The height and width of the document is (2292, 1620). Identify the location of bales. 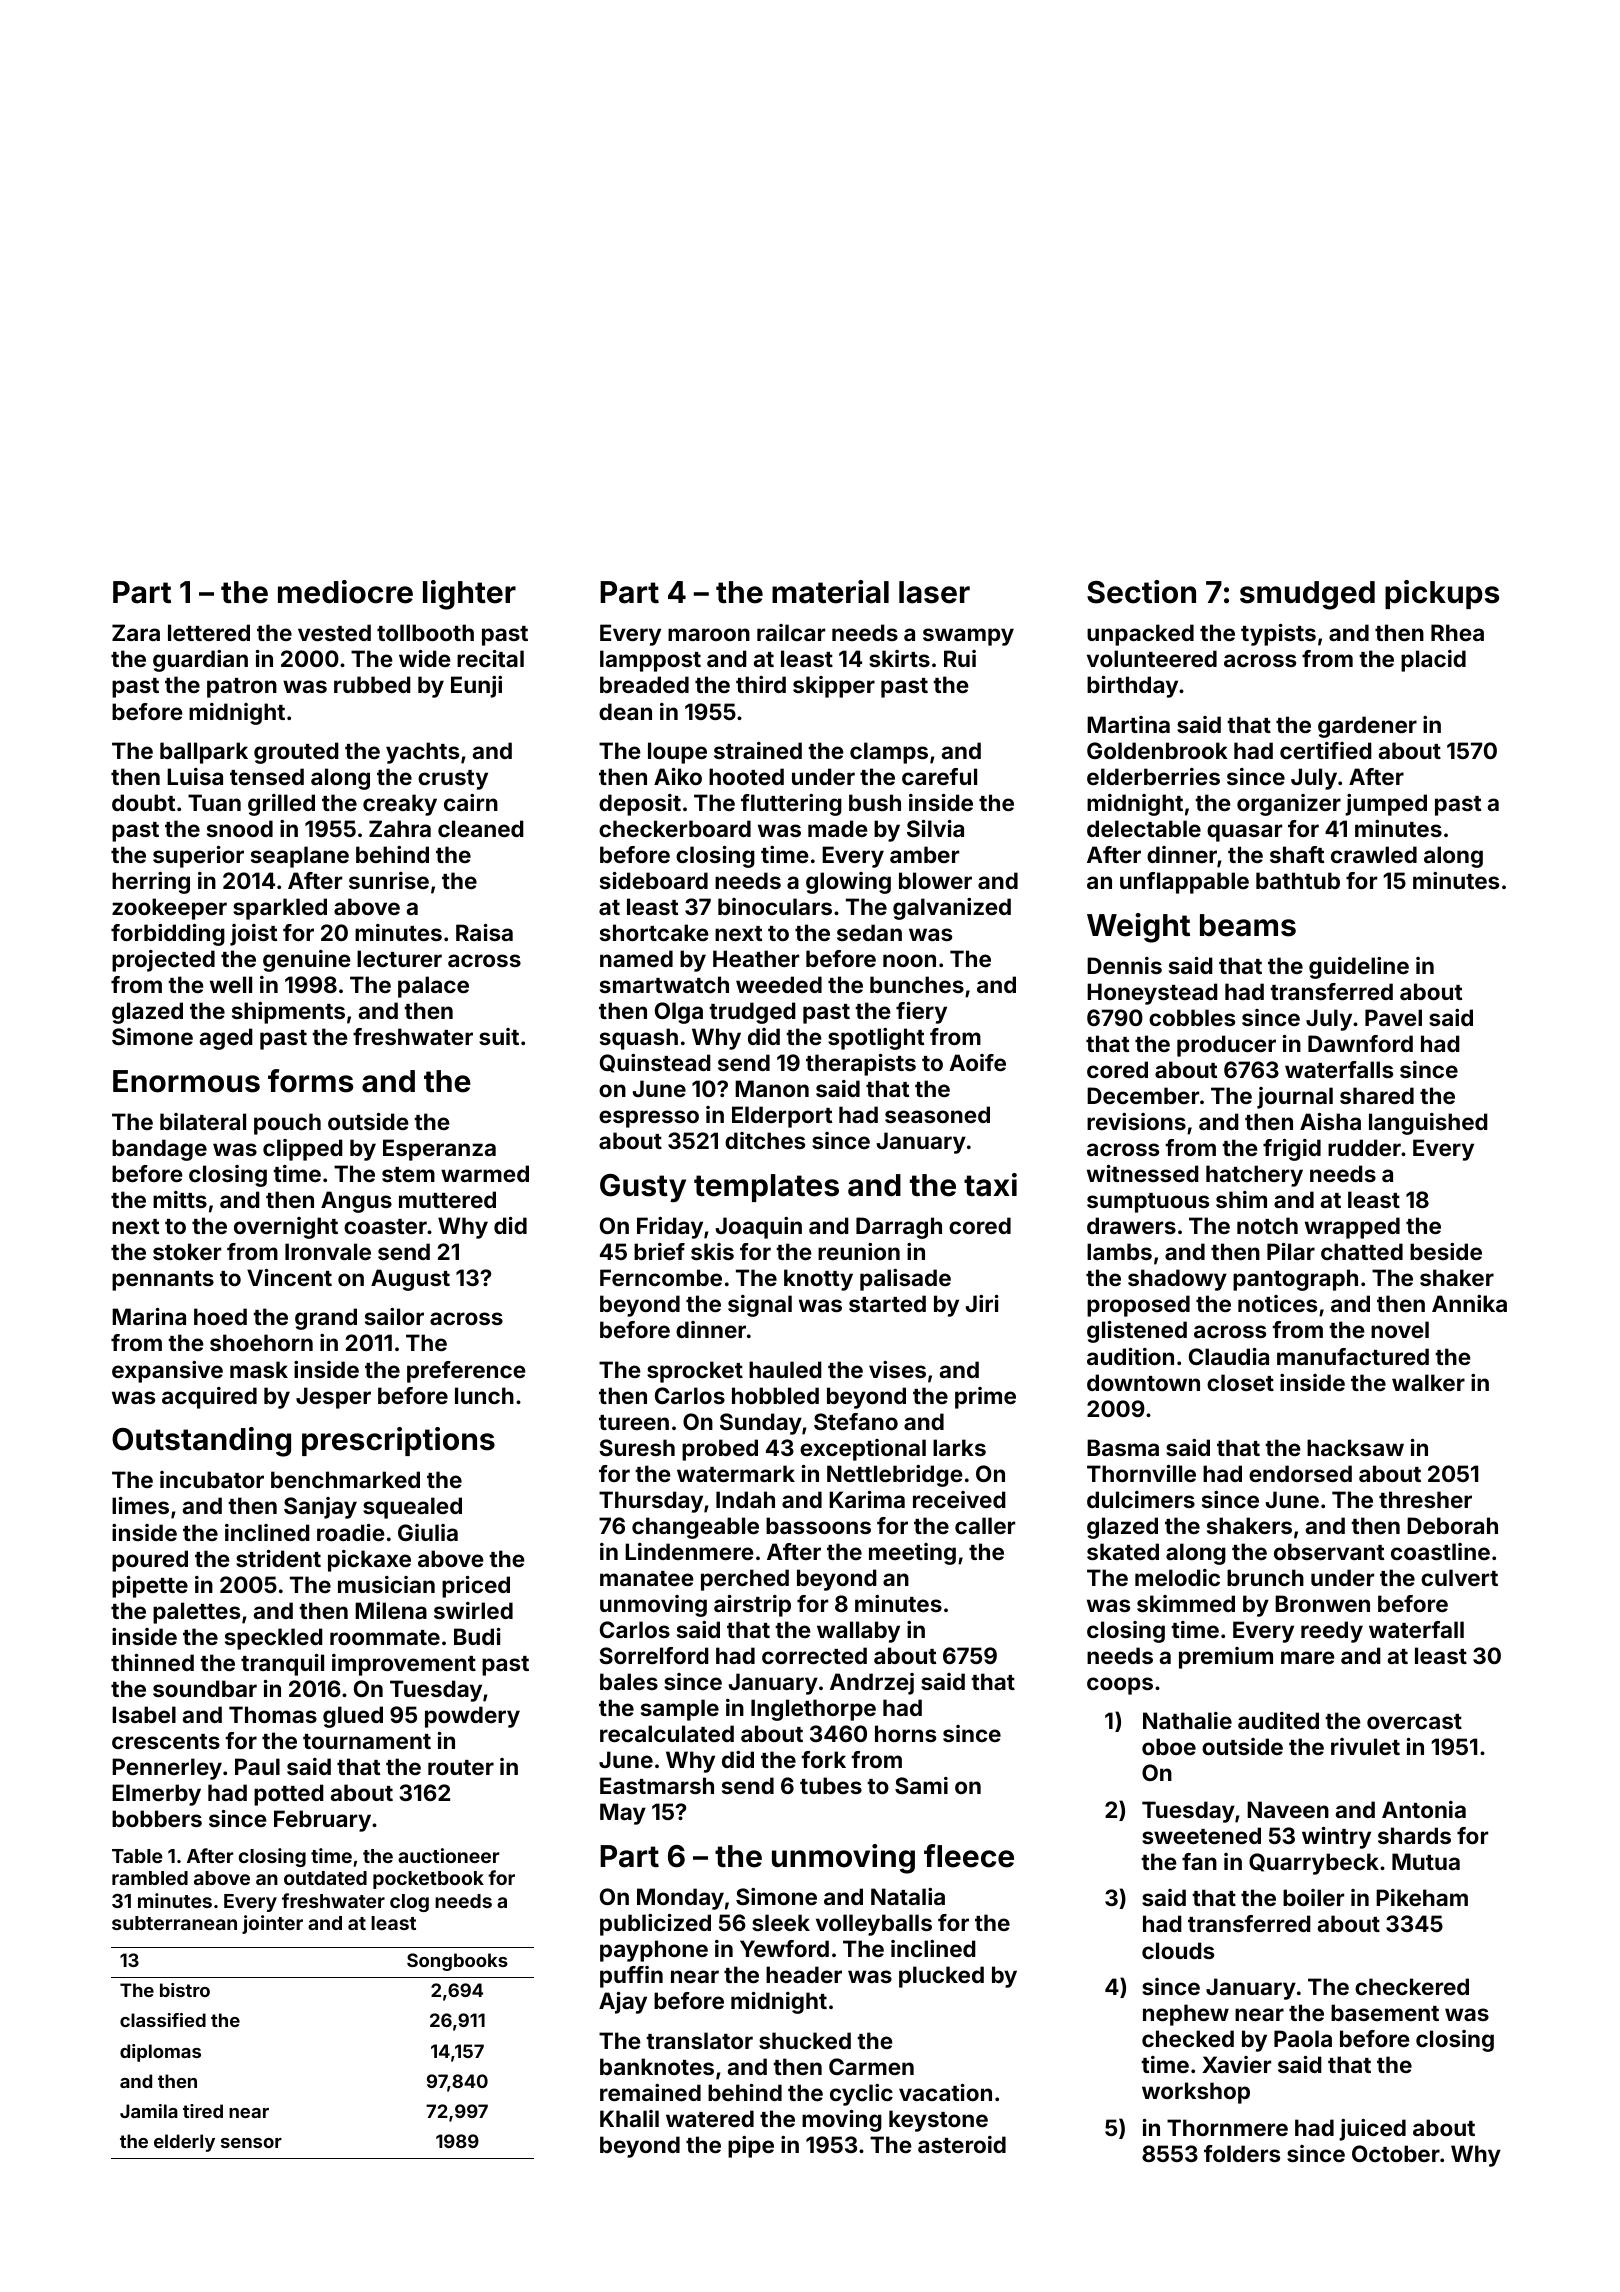
(629, 1681).
